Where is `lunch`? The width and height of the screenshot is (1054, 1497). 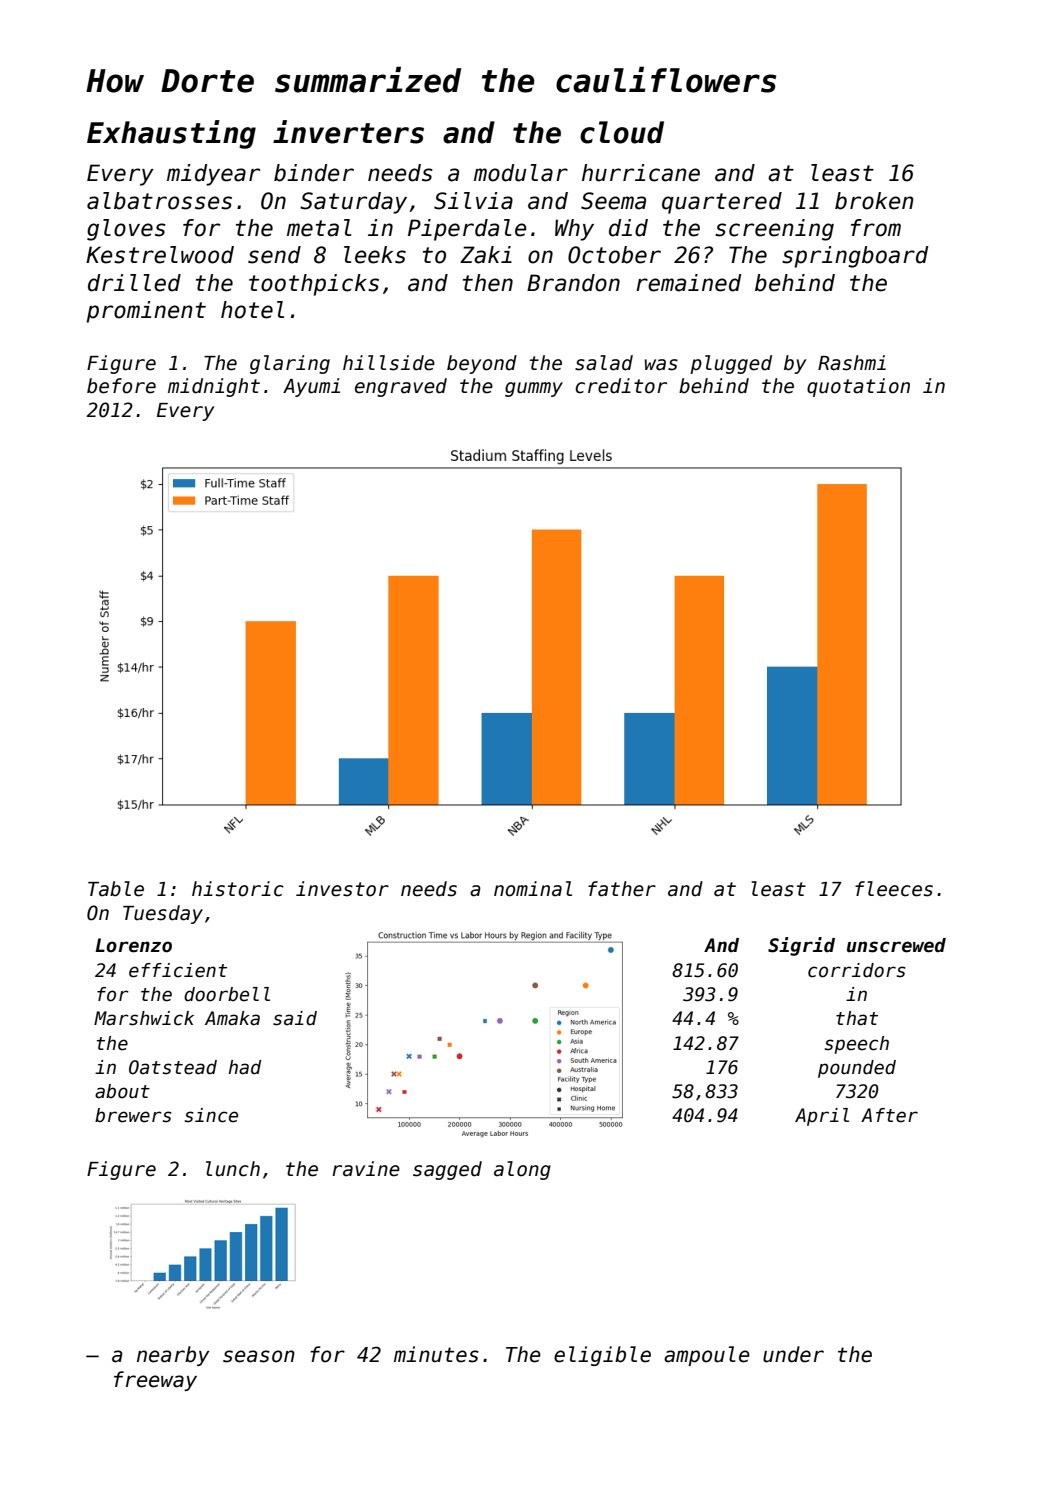 lunch is located at coordinates (233, 1169).
